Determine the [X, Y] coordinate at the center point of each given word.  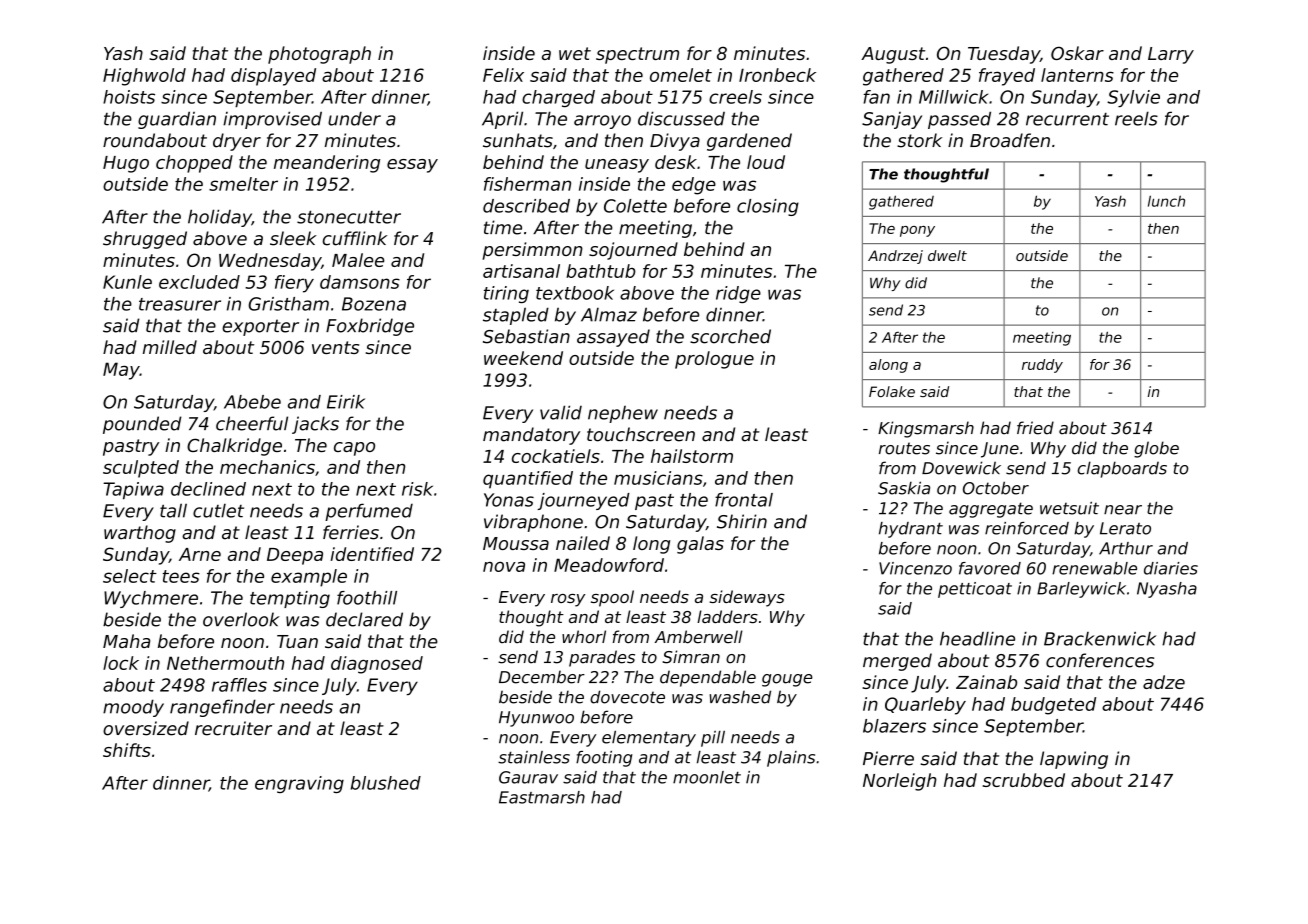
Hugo [126, 164]
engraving [299, 784]
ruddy [1042, 366]
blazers [894, 726]
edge [694, 186]
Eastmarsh [542, 797]
